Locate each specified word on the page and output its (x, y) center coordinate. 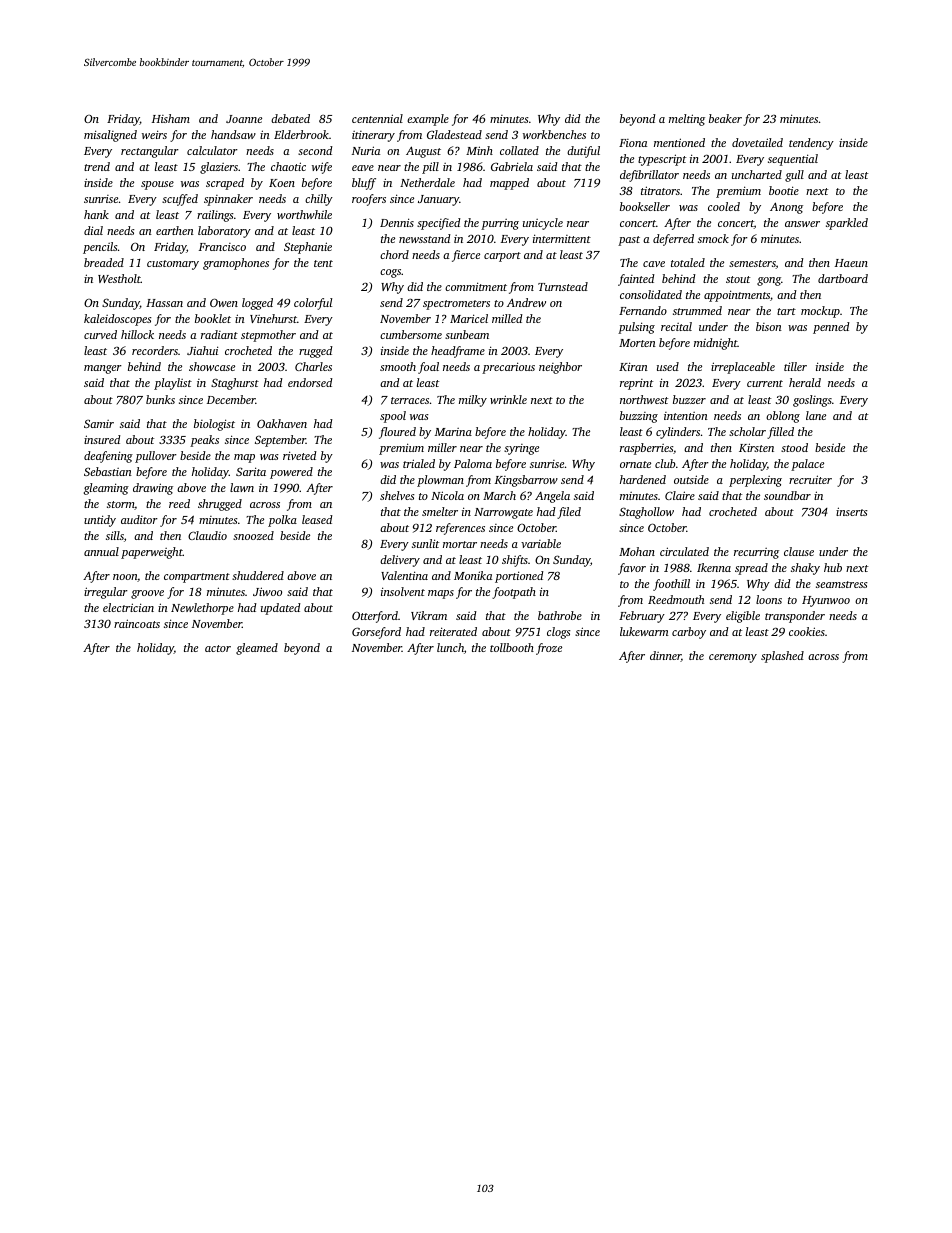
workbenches (554, 134)
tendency (811, 144)
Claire (680, 495)
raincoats (137, 623)
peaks (204, 441)
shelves (397, 495)
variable (541, 543)
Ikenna (714, 567)
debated (290, 118)
